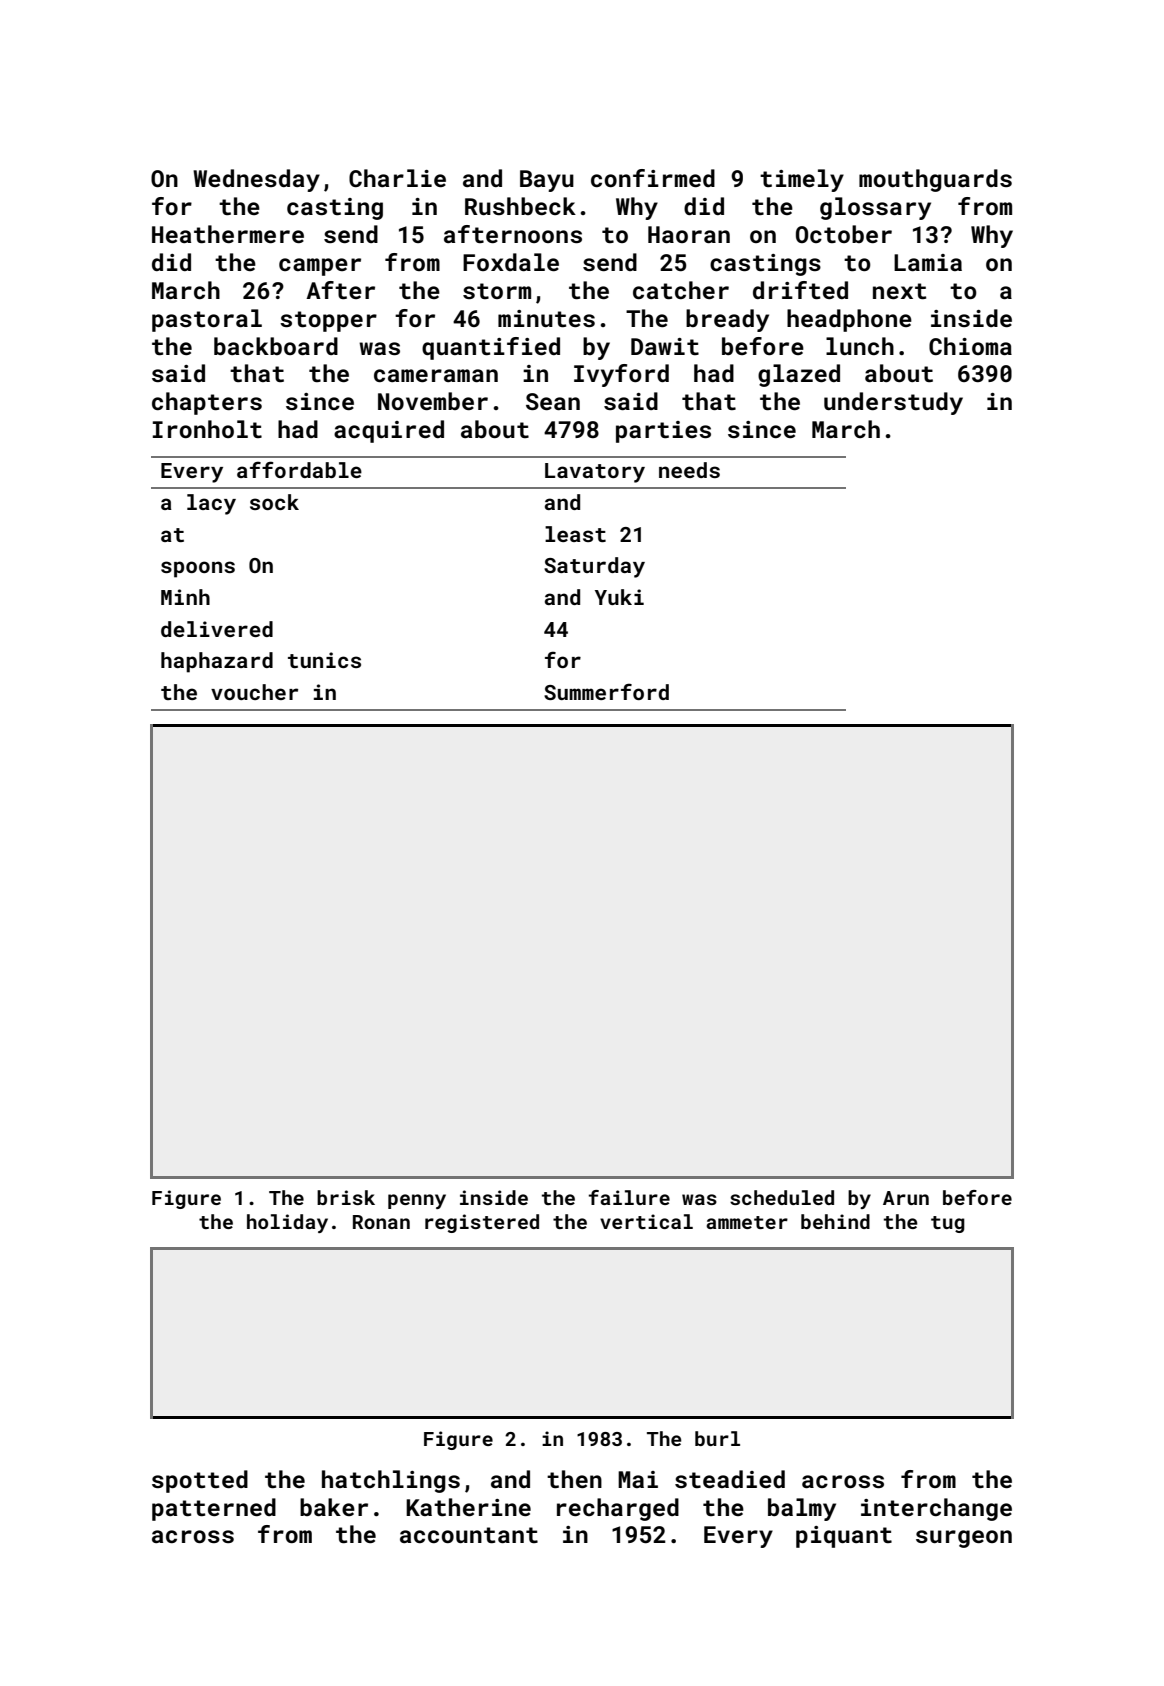 This image has width=1164, height=1686. Describe the element at coordinates (320, 267) in the image. I see `camper` at that location.
